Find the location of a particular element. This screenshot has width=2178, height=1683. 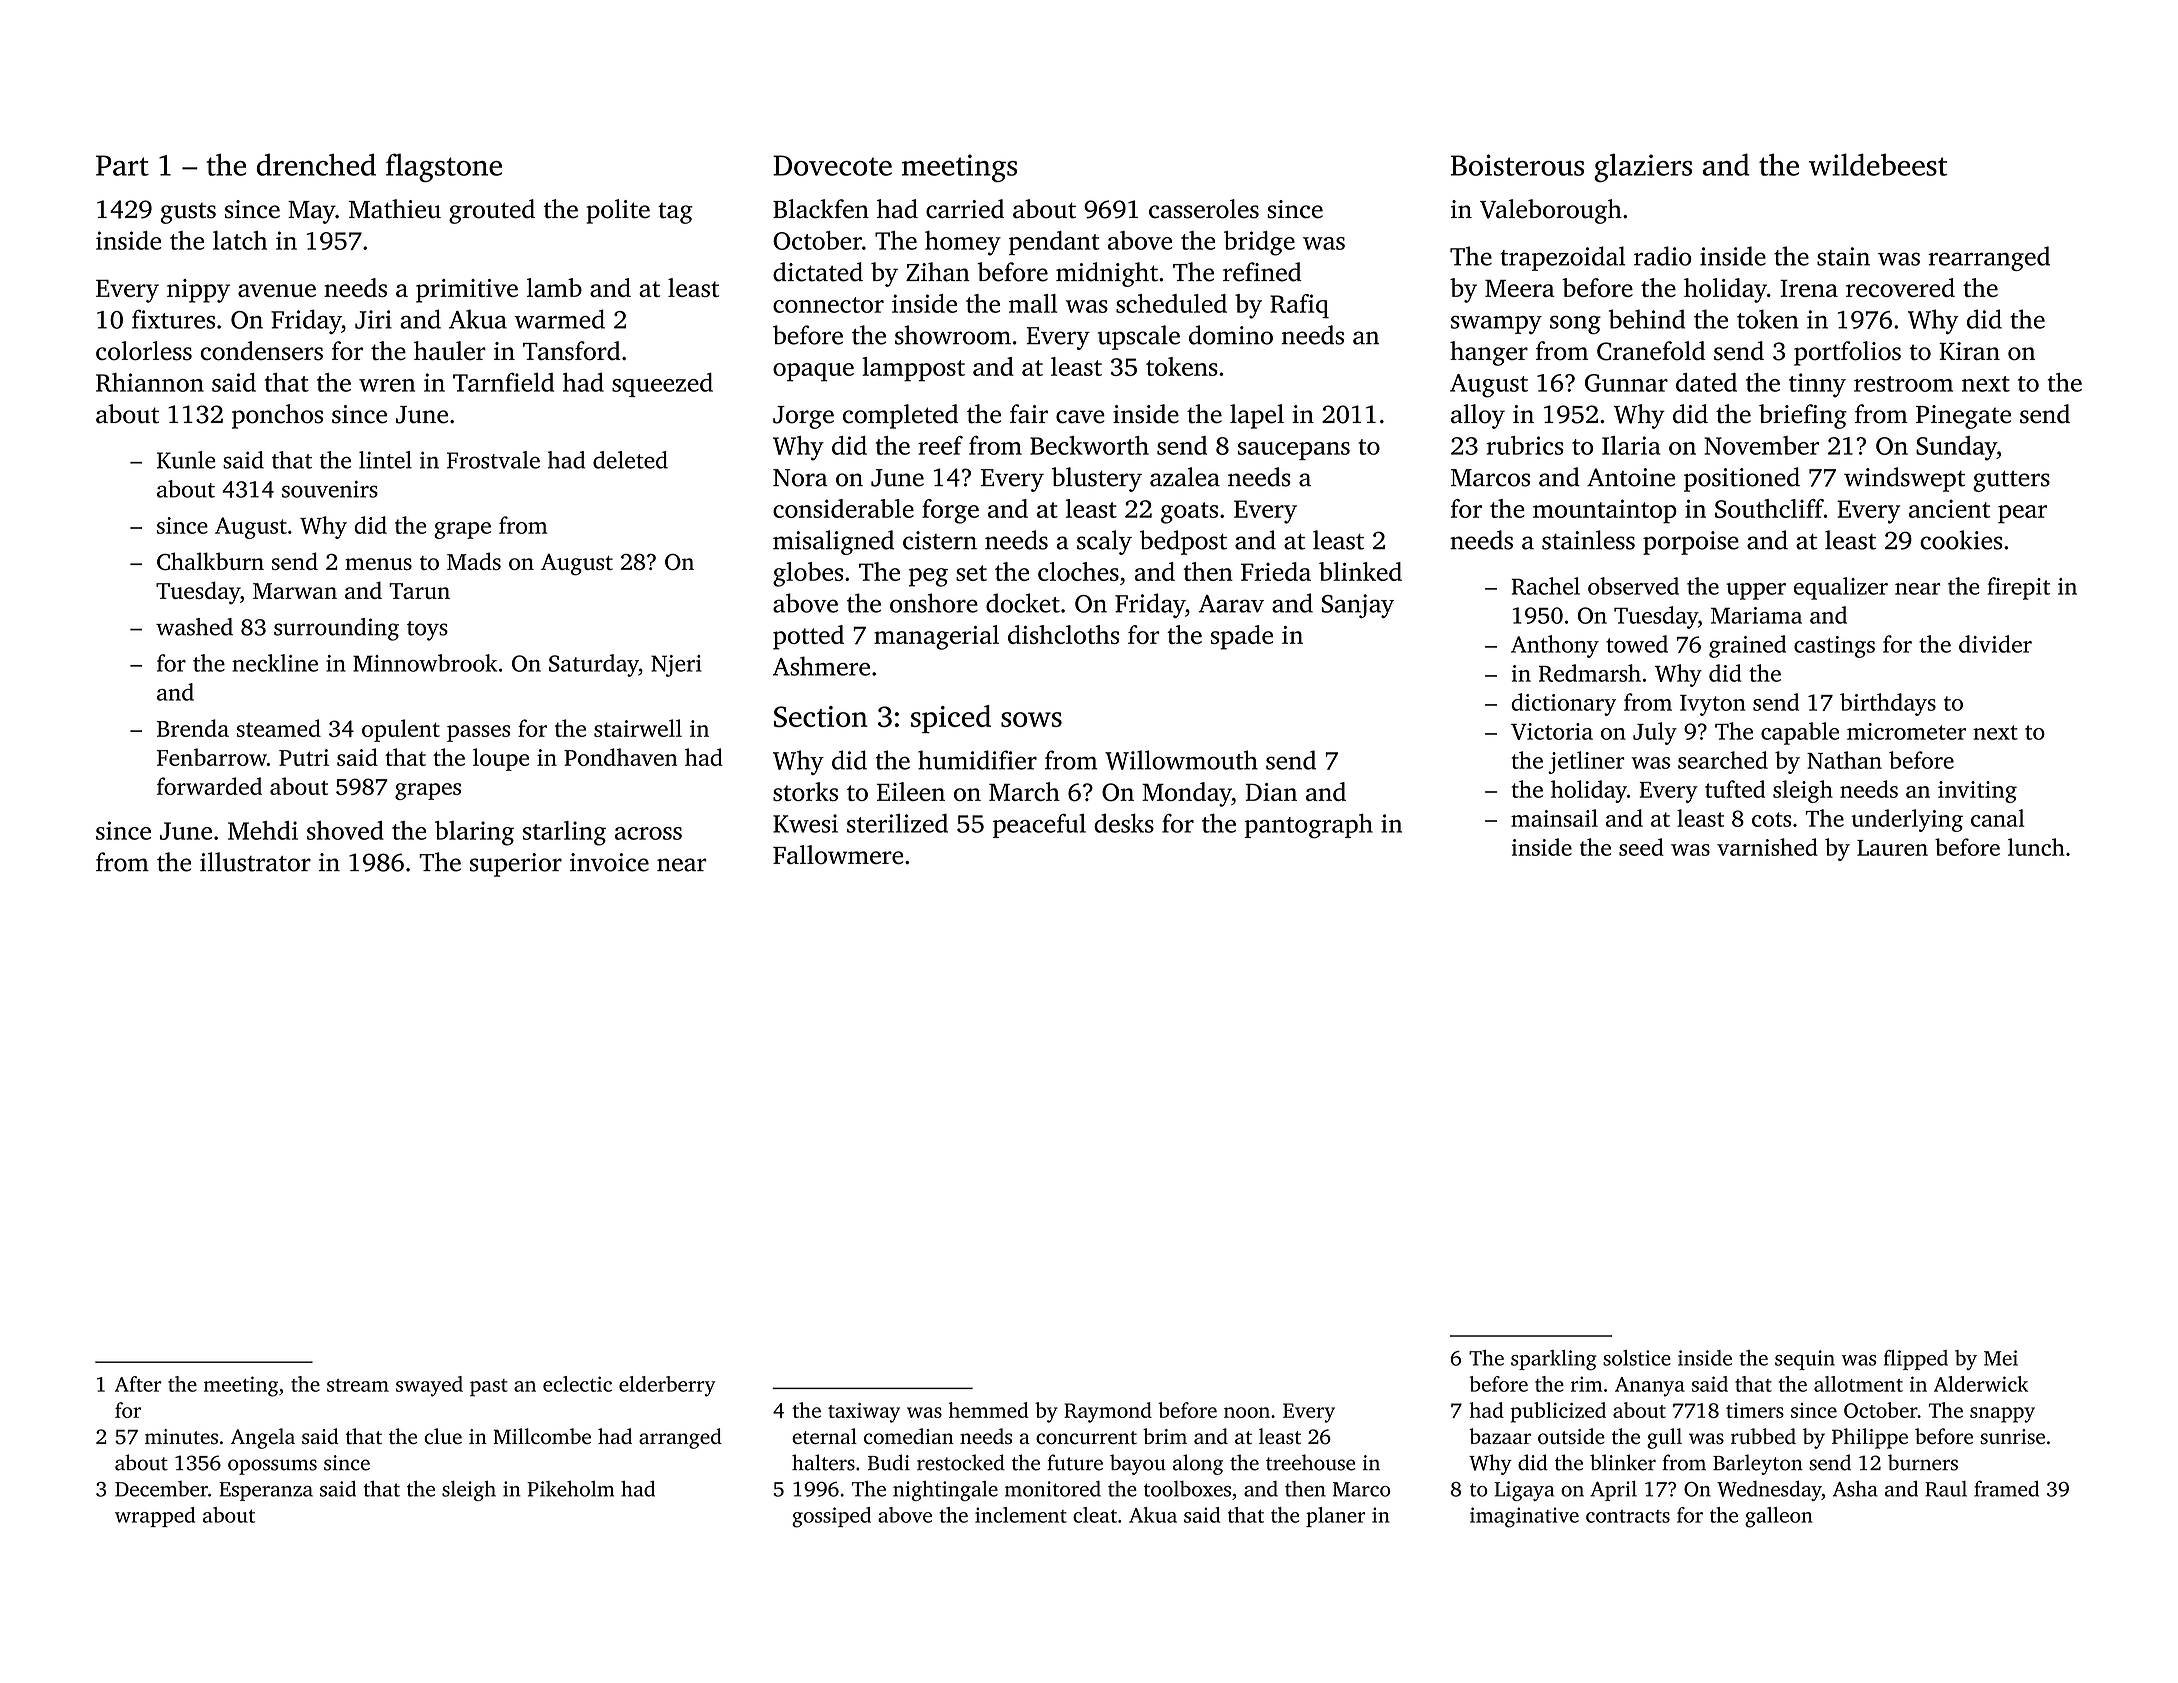

invoice is located at coordinates (609, 862).
